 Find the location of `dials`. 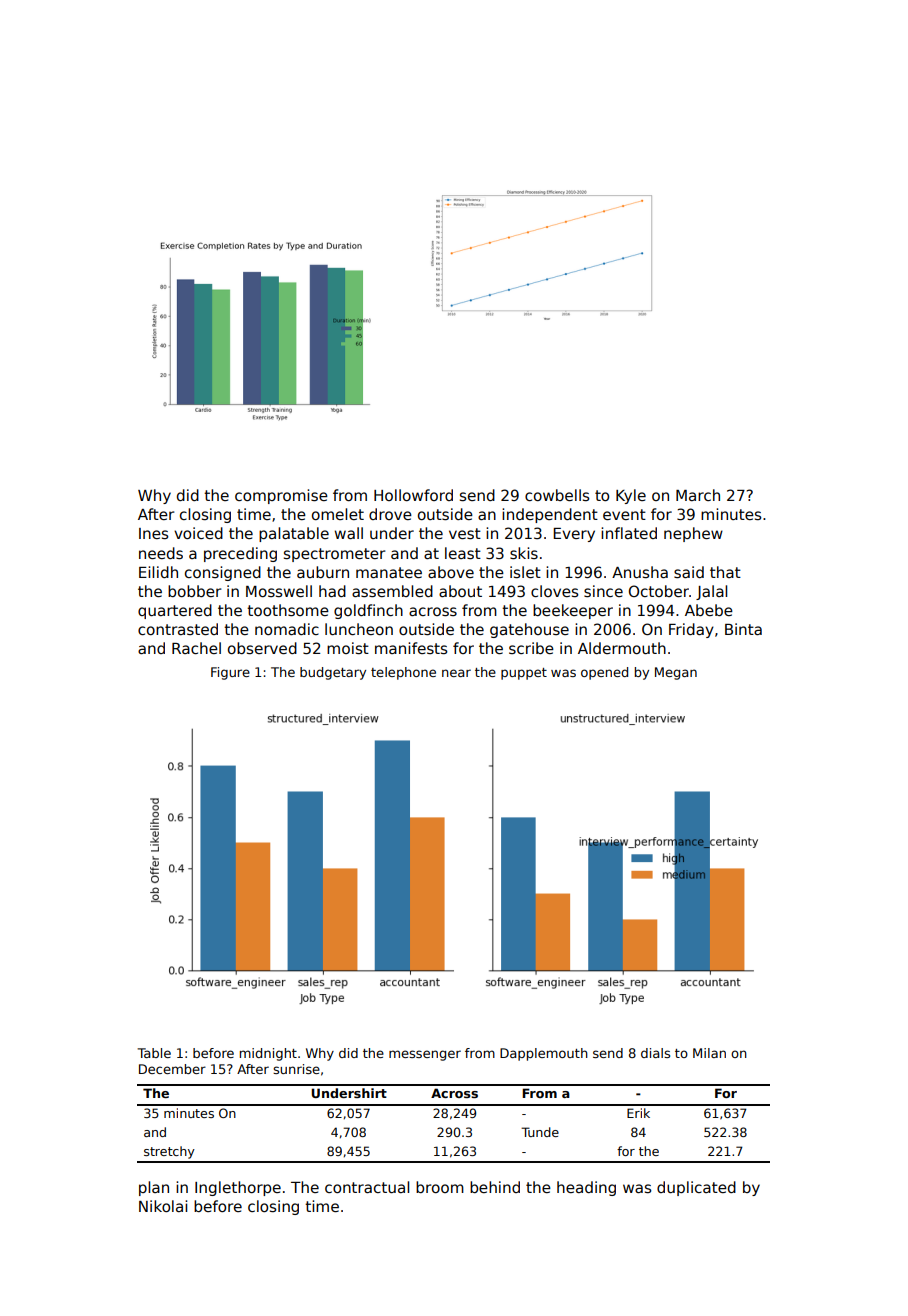

dials is located at coordinates (655, 1053).
